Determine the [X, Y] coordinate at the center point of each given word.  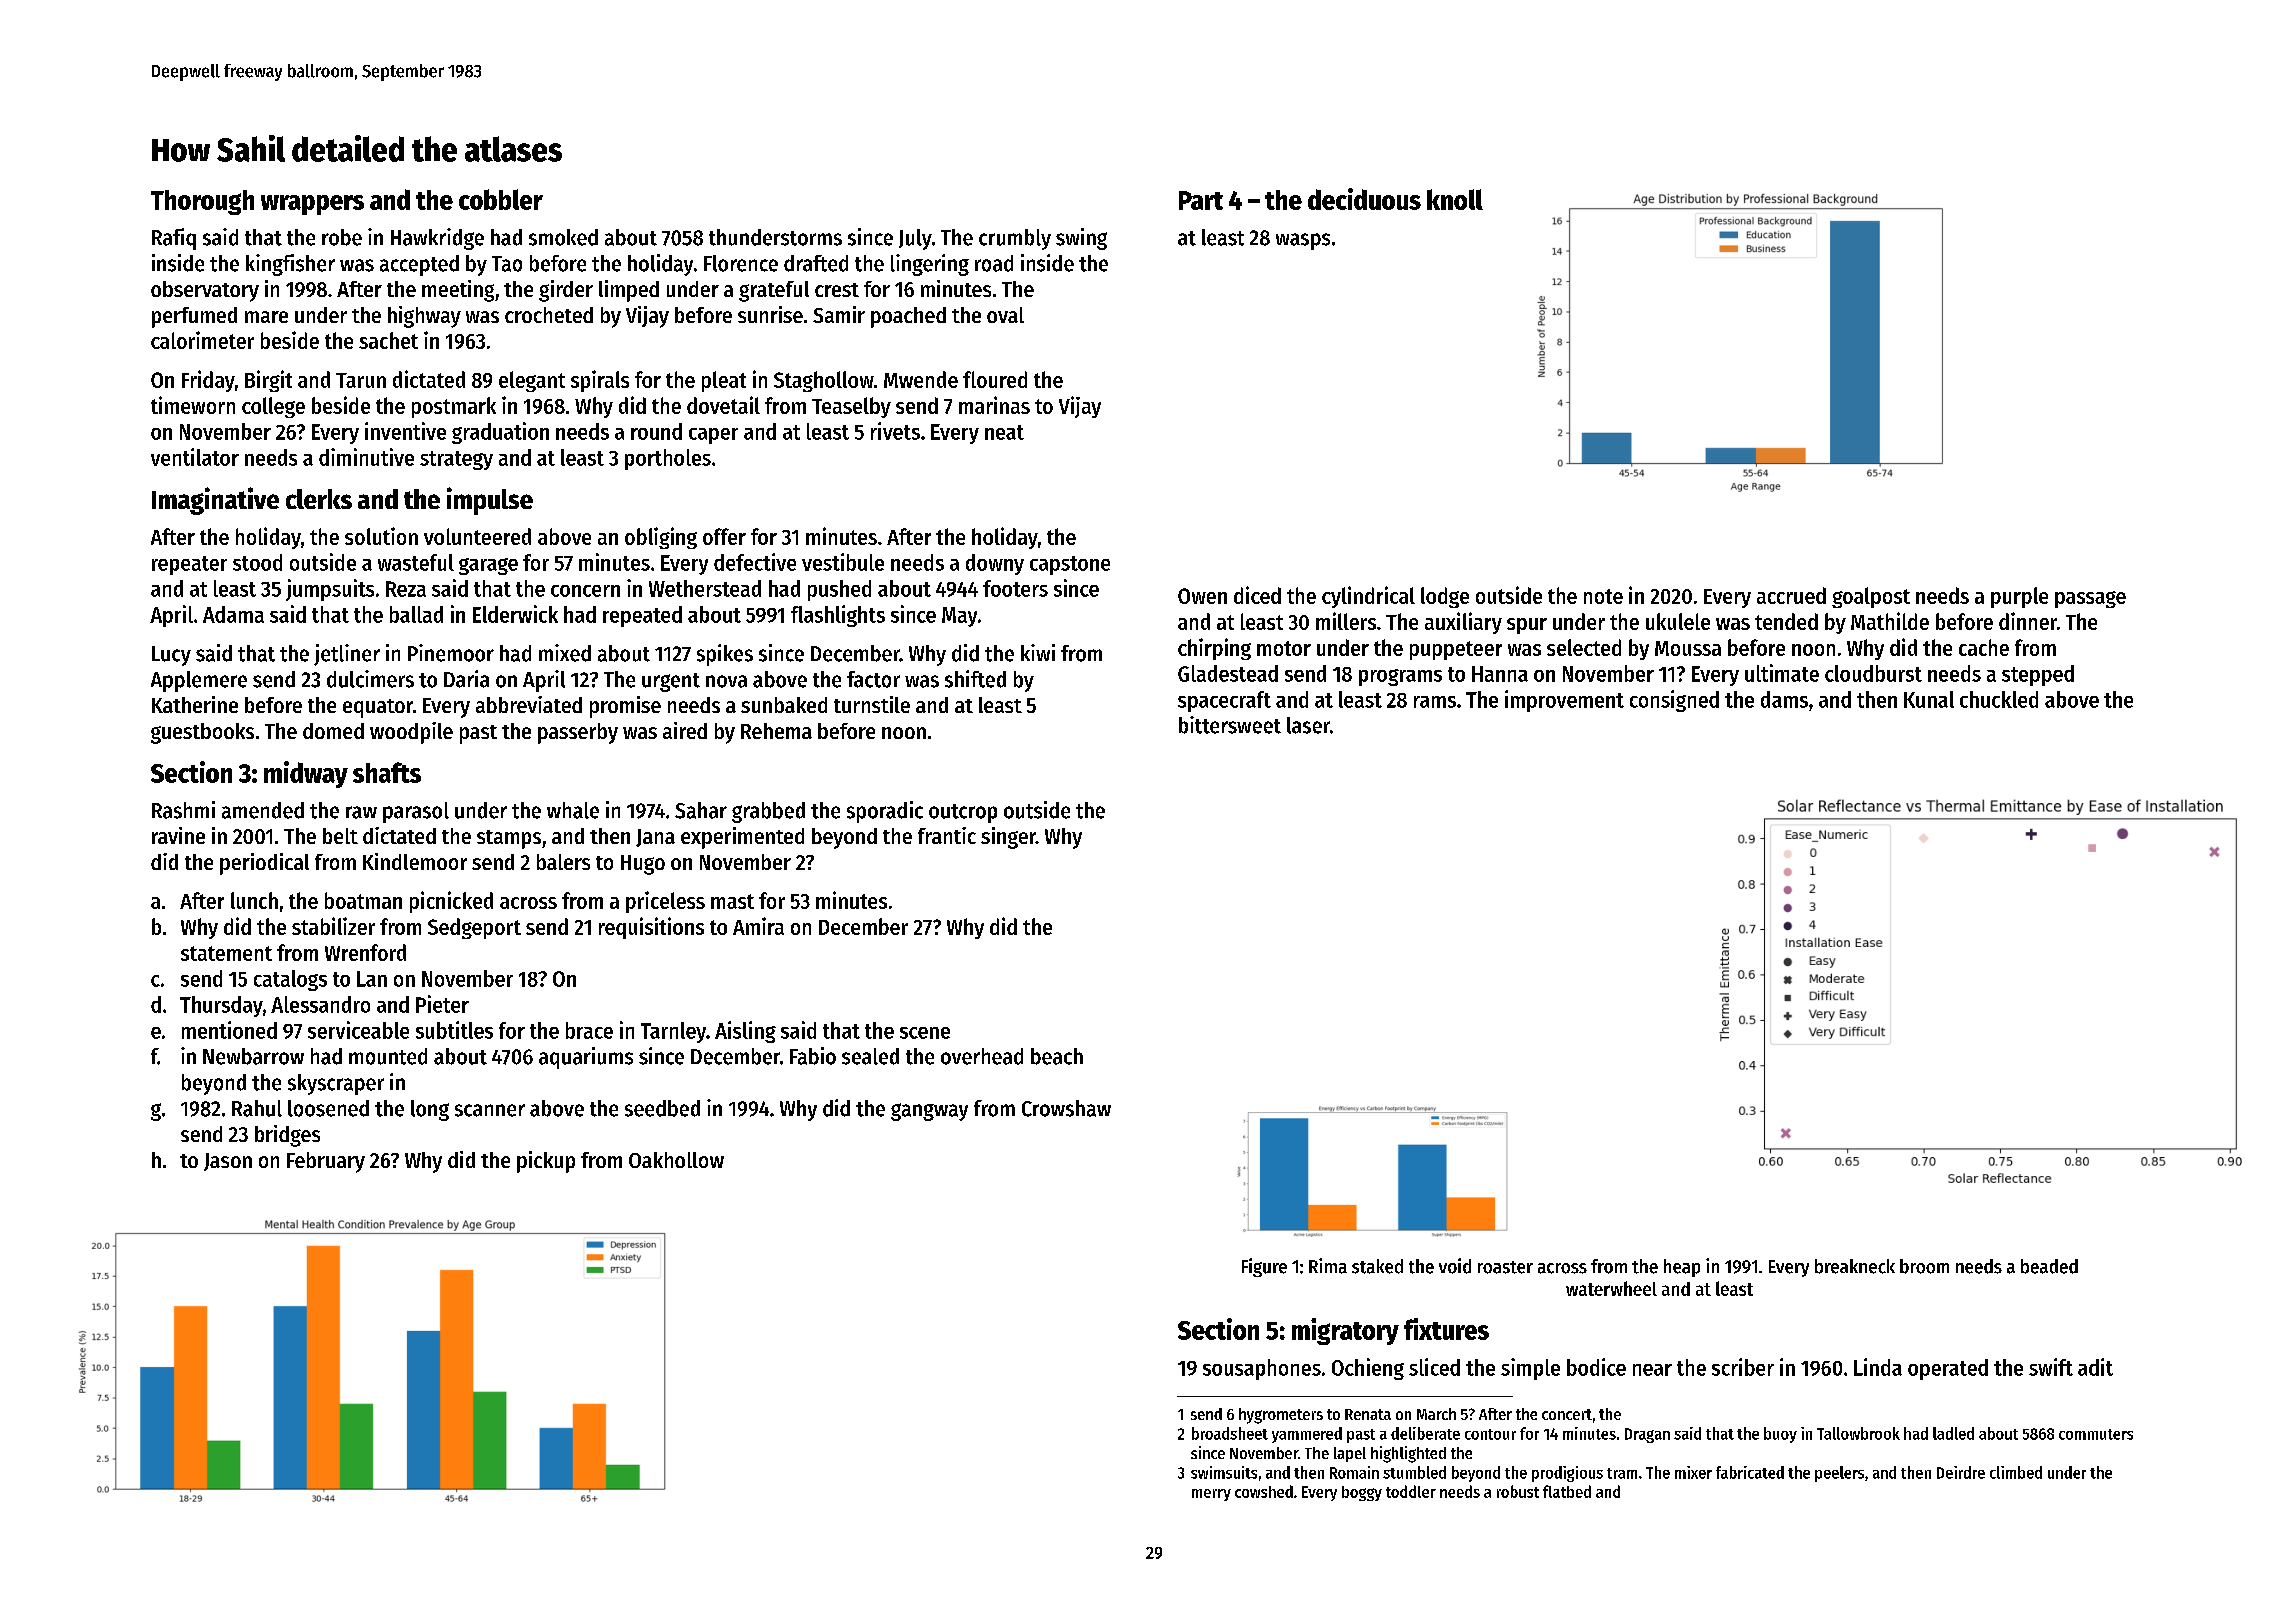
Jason [228, 1162]
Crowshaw [1066, 1108]
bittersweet [1230, 725]
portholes [668, 459]
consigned [1674, 701]
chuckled [1999, 699]
